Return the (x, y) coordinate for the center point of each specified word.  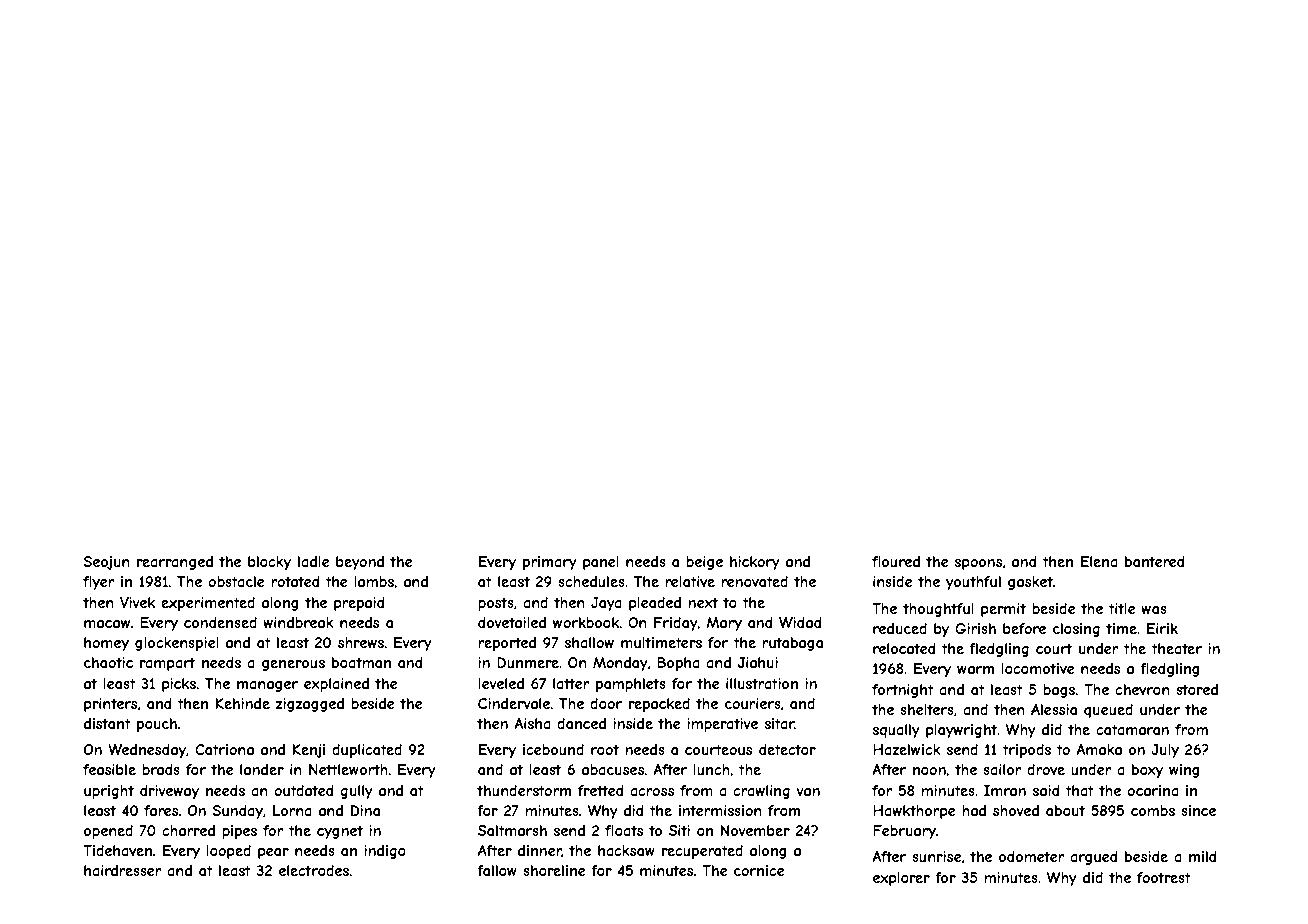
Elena (1099, 561)
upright (109, 792)
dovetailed (512, 622)
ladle (314, 561)
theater (1176, 648)
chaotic (108, 662)
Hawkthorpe (914, 812)
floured (896, 561)
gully (356, 792)
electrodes (314, 870)
